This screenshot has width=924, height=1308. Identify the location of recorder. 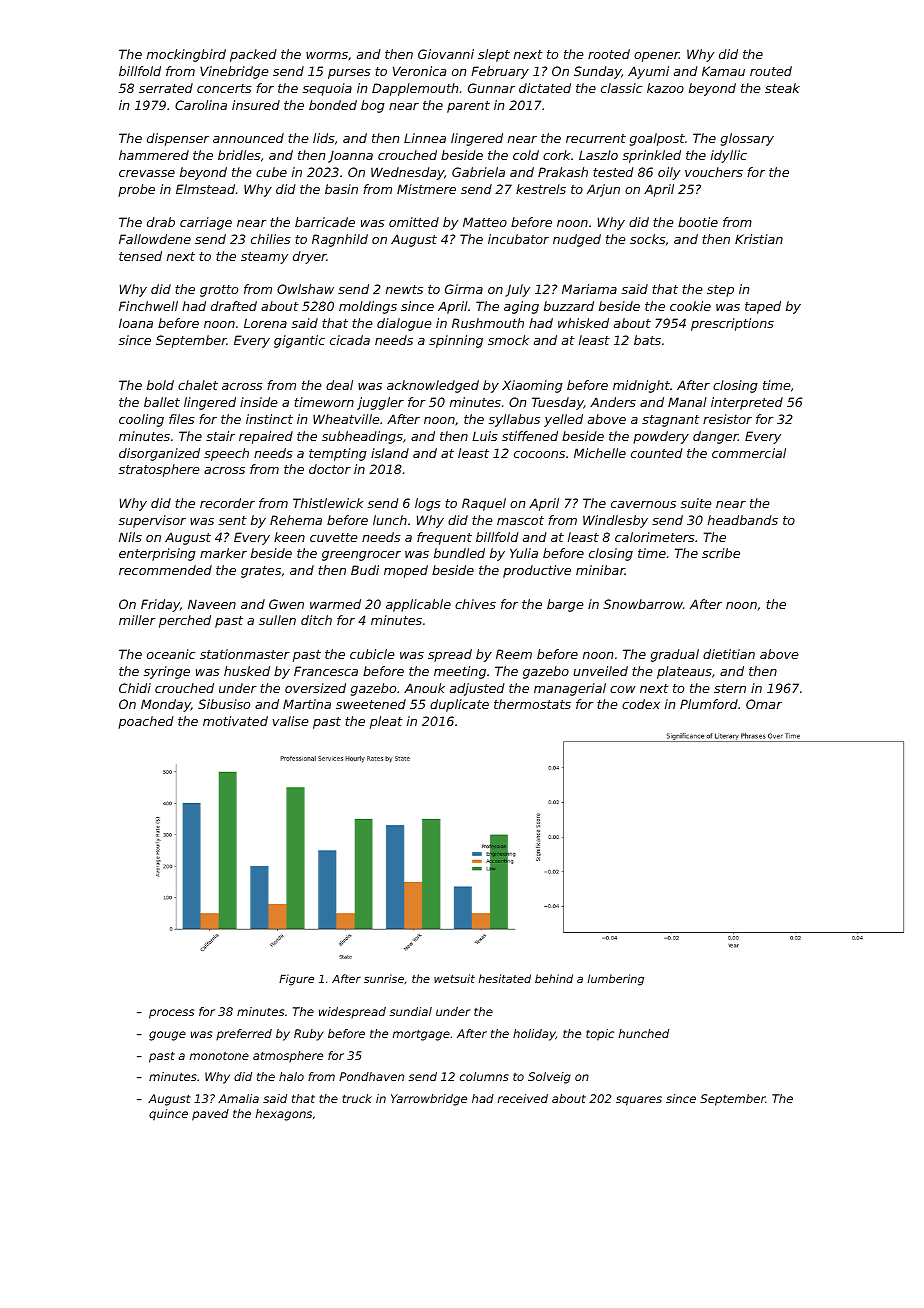
(227, 503).
